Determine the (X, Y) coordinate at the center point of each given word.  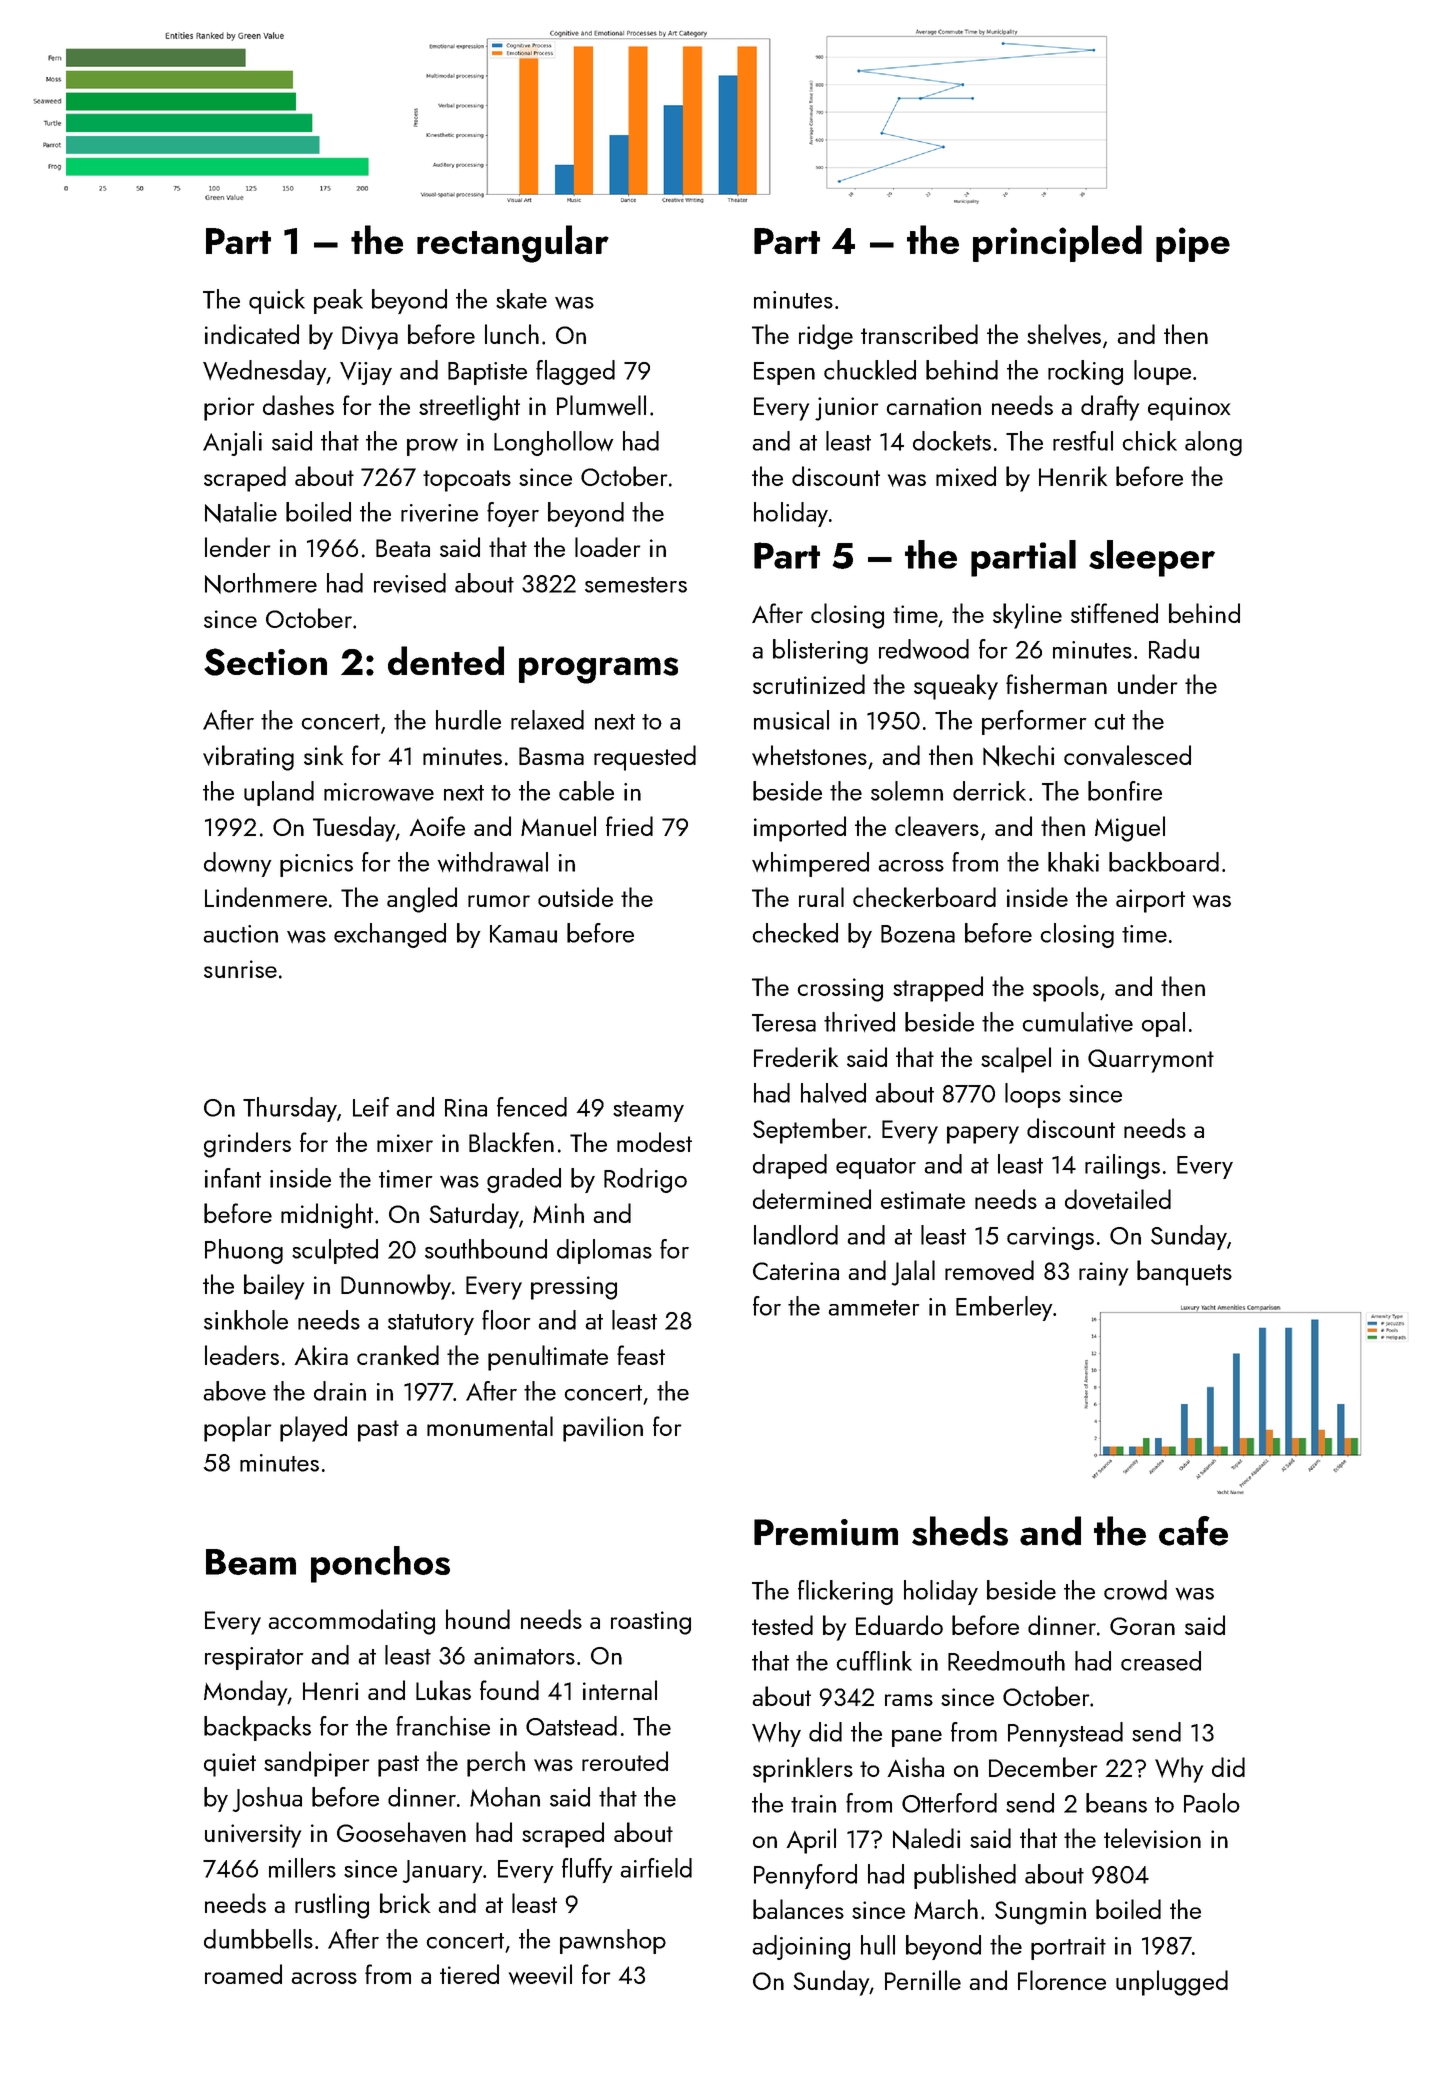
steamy (648, 1111)
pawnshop (613, 1941)
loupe (1162, 372)
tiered (469, 1974)
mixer (405, 1143)
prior (229, 409)
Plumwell (601, 405)
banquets (1184, 1273)
